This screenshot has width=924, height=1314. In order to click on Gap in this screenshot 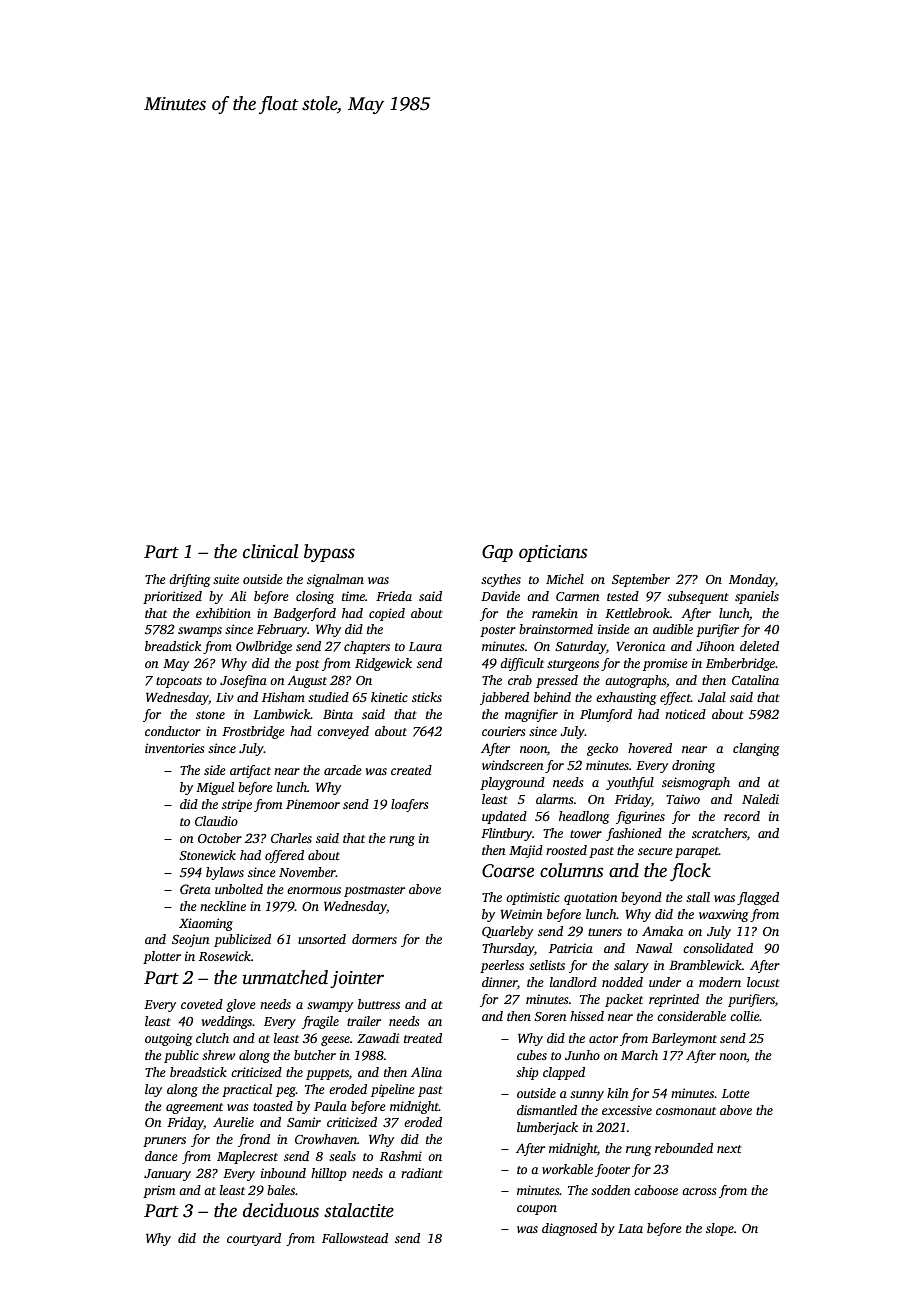, I will do `click(497, 553)`.
